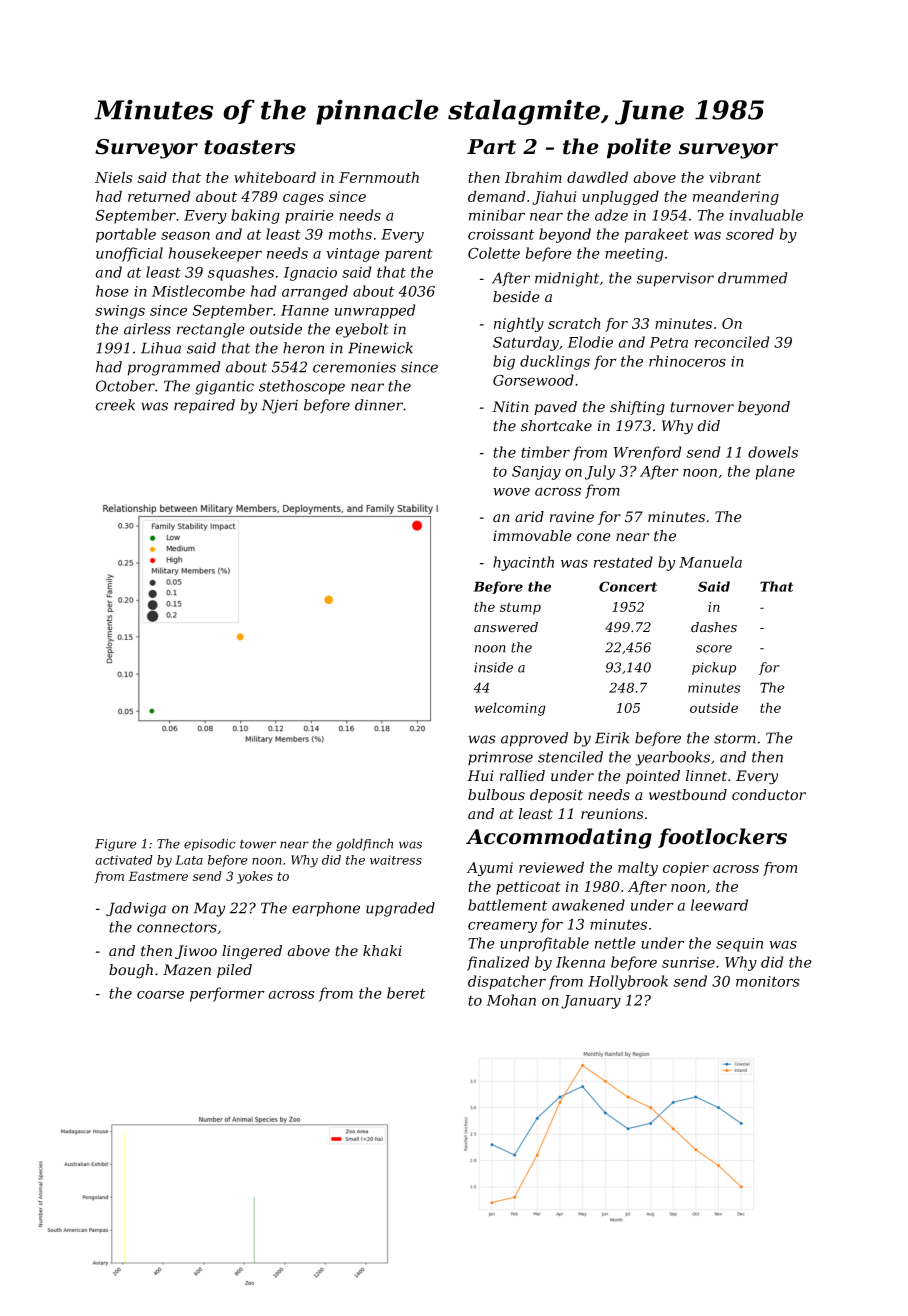 Image resolution: width=908 pixels, height=1316 pixels. What do you see at coordinates (506, 627) in the document?
I see `answered` at bounding box center [506, 627].
